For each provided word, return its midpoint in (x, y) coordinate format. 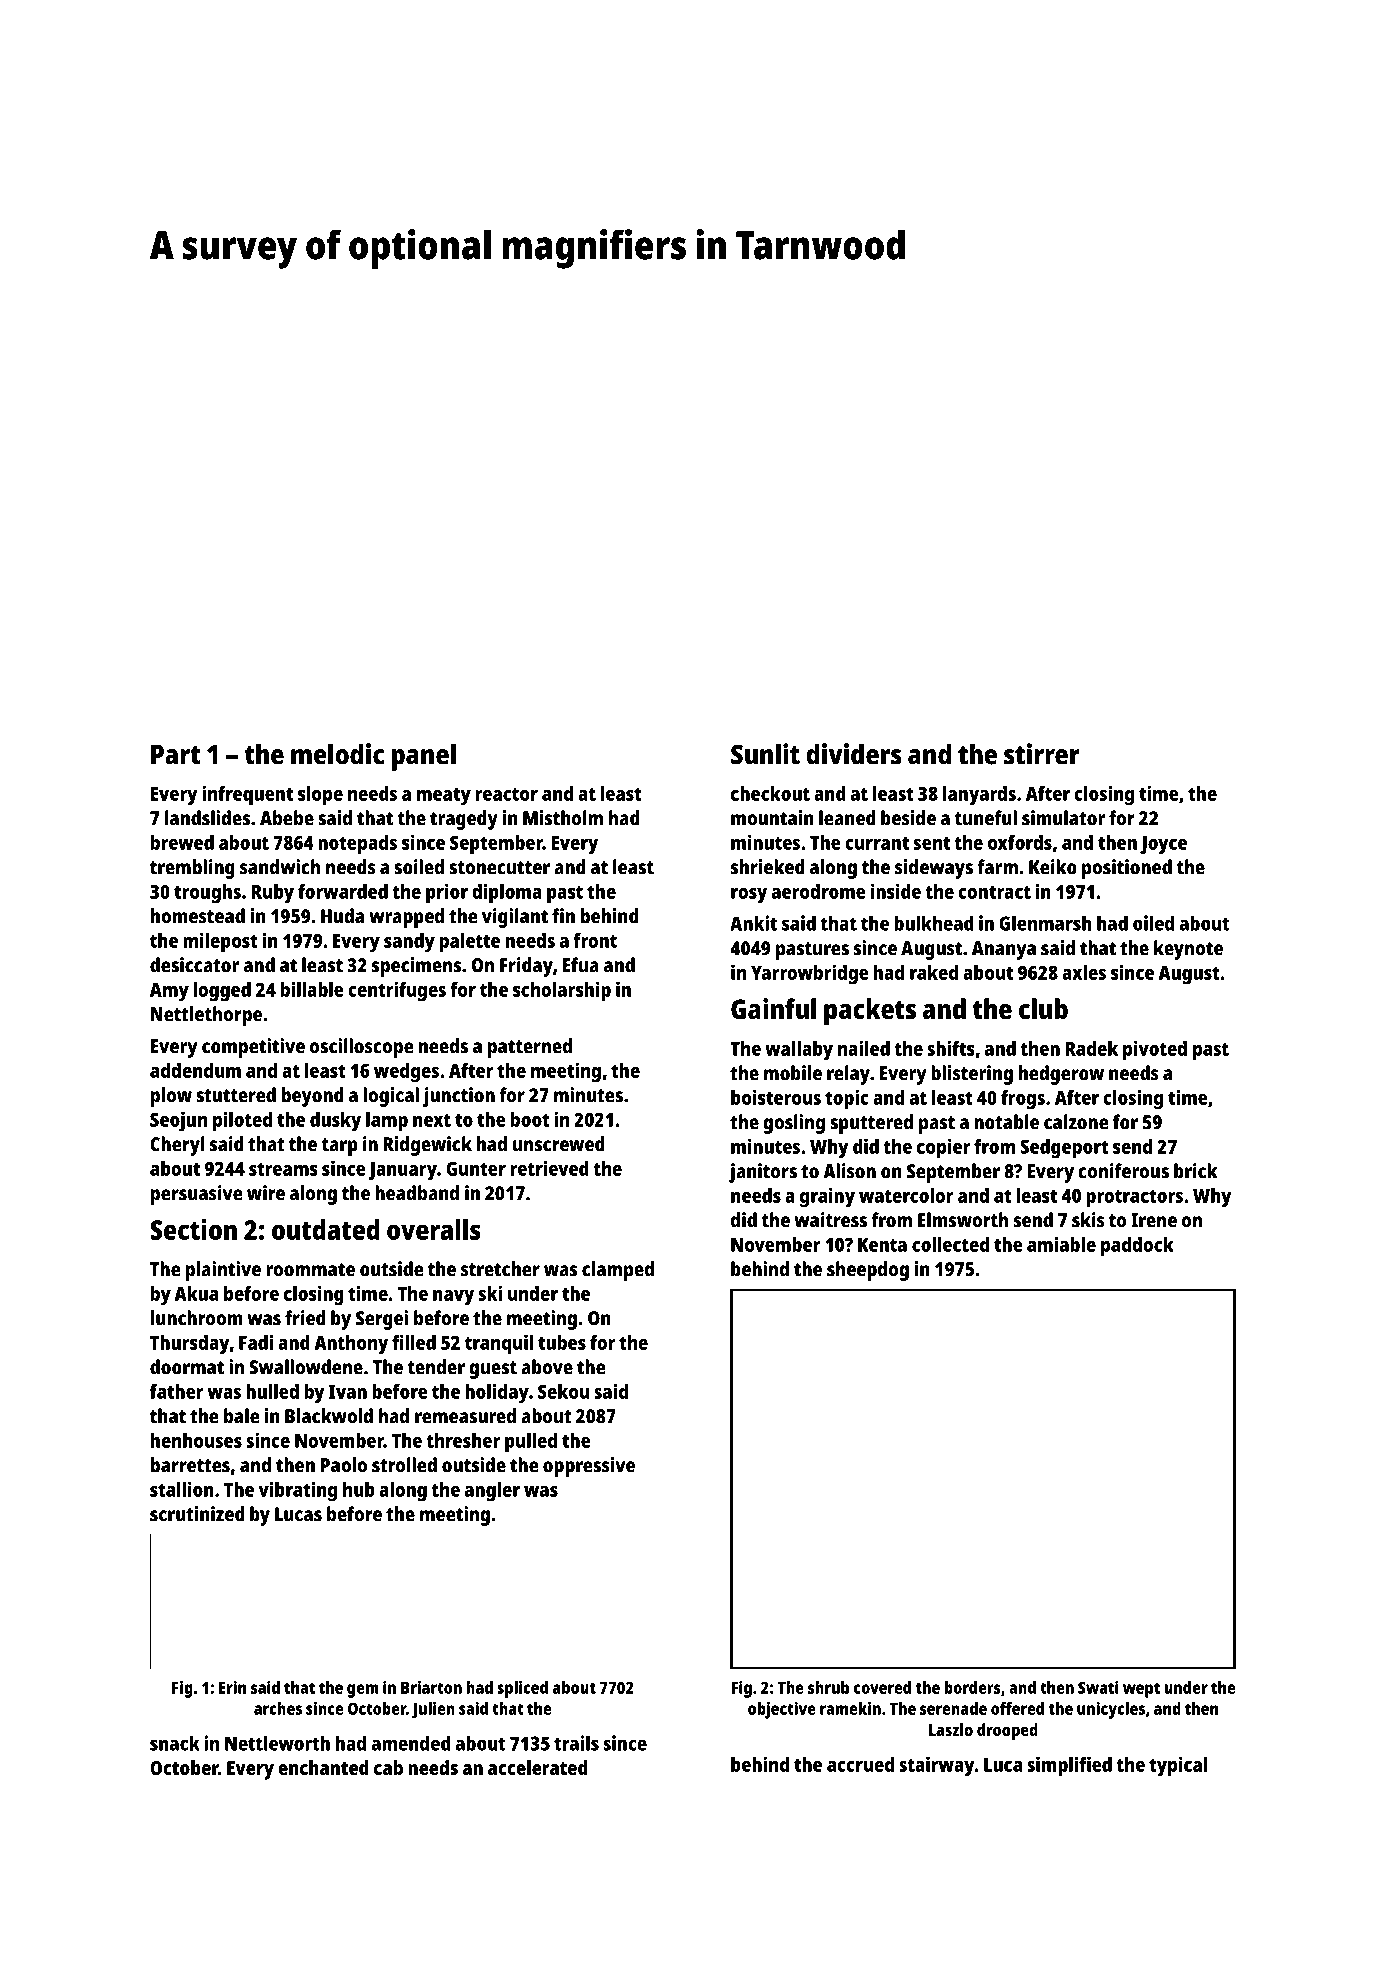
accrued (860, 1764)
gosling (794, 1124)
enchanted (323, 1767)
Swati (1098, 1687)
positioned (1127, 869)
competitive (253, 1048)
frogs (1023, 1100)
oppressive (589, 1467)
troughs (207, 894)
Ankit (753, 923)
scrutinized (197, 1514)
